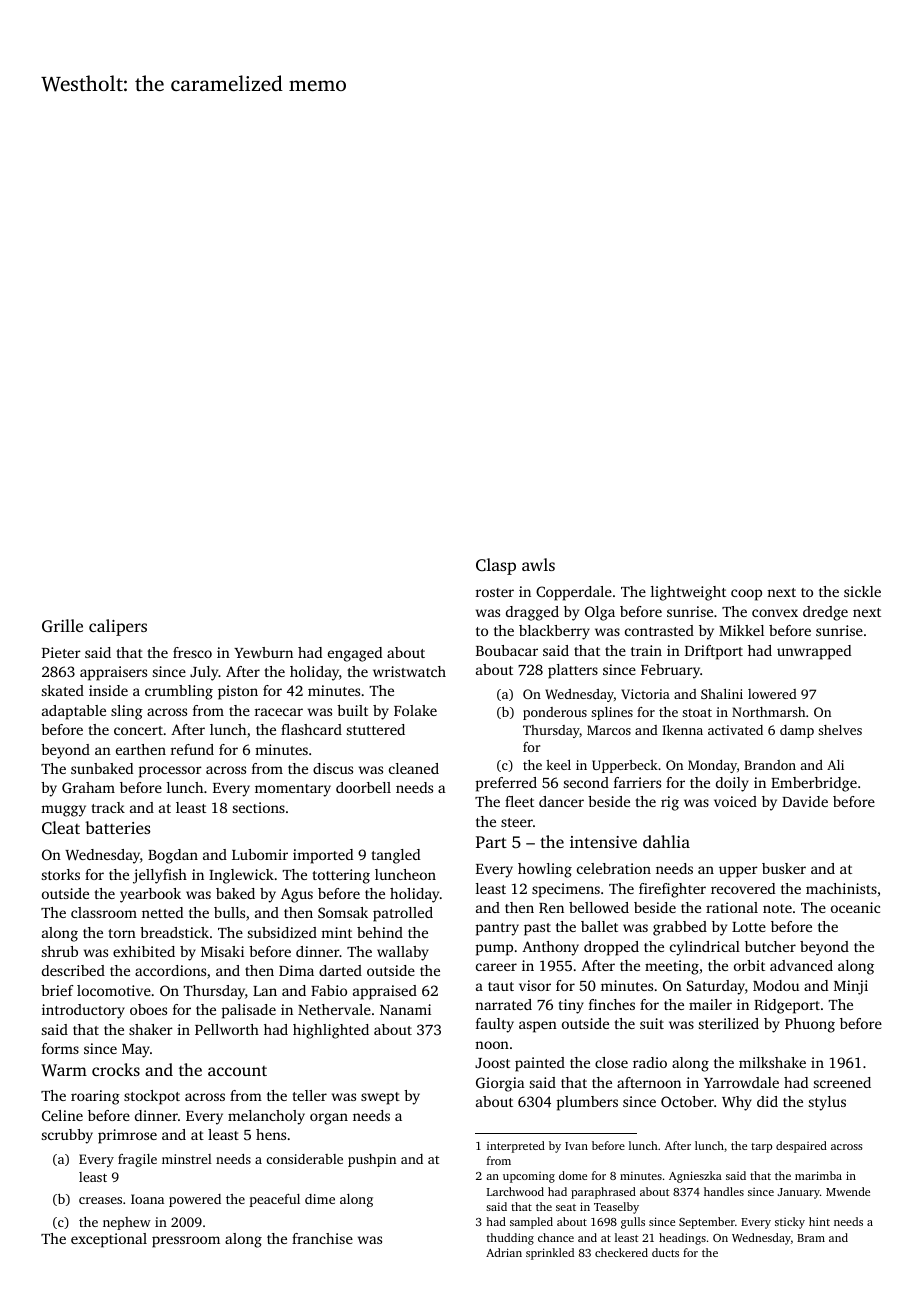 This document has width=924, height=1308. What do you see at coordinates (682, 1239) in the document?
I see `headings` at bounding box center [682, 1239].
